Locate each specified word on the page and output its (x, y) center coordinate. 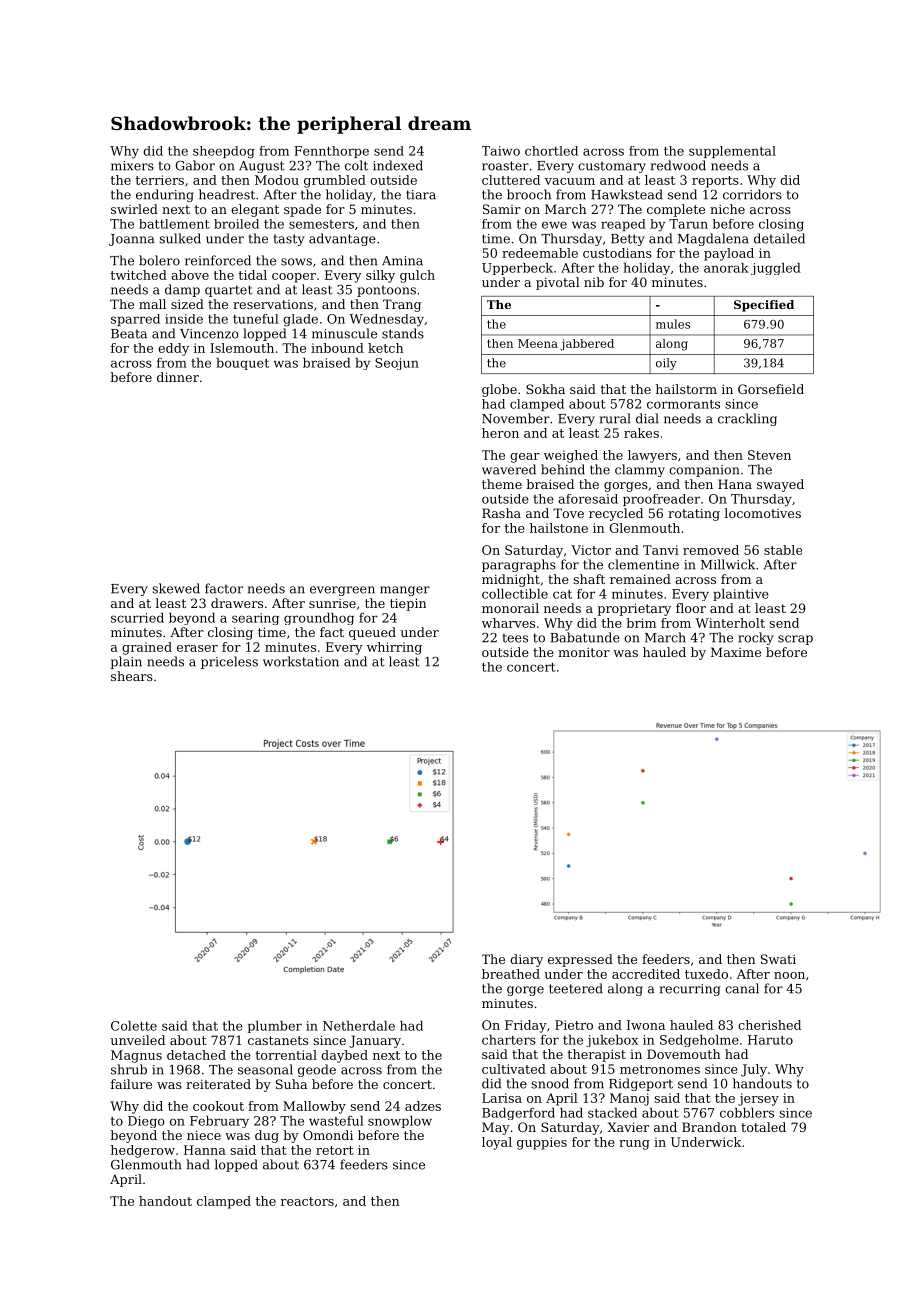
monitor (584, 652)
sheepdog (224, 152)
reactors (307, 1201)
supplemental (732, 152)
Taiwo (501, 151)
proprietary (634, 609)
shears (132, 676)
